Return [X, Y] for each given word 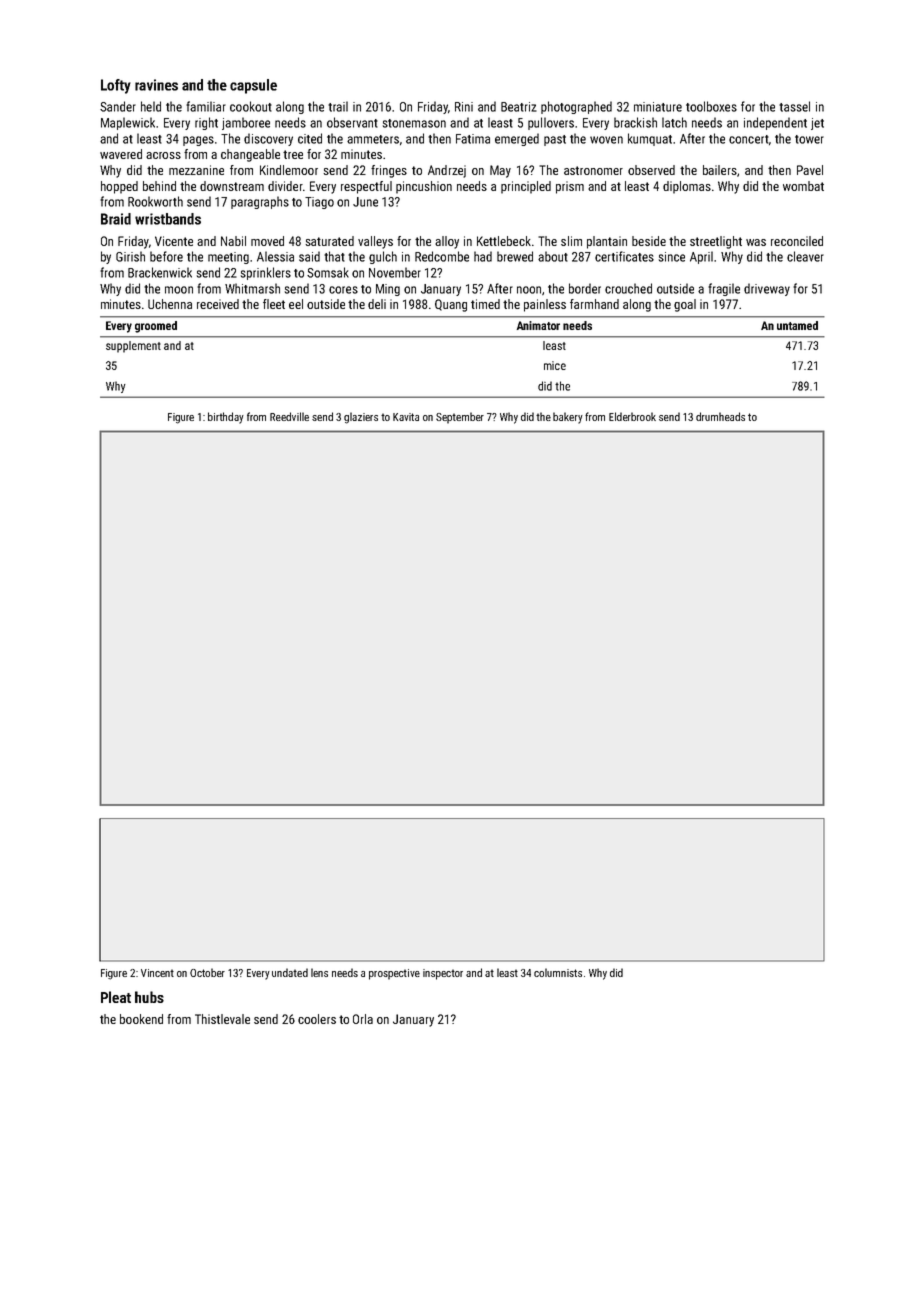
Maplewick [128, 123]
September [460, 418]
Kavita [406, 417]
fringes [389, 171]
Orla [363, 1019]
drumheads [720, 416]
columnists [558, 972]
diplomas [687, 187]
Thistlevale [222, 1019]
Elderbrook [632, 416]
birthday [226, 418]
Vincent [157, 973]
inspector [443, 974]
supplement [133, 347]
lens [319, 972]
